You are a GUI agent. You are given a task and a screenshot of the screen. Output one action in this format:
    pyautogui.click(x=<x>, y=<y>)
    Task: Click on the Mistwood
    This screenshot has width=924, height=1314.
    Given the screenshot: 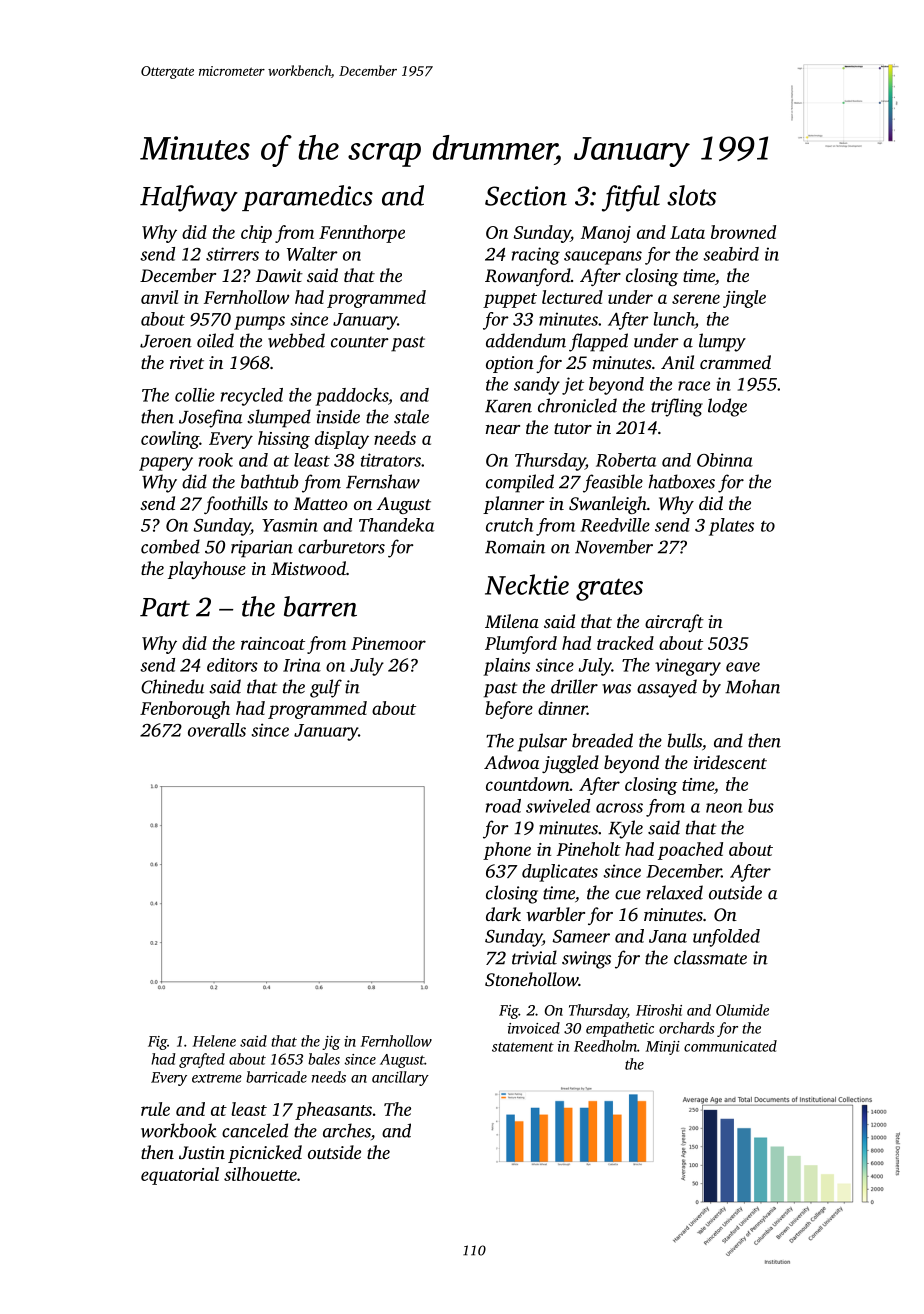 What is the action you would take?
    pyautogui.click(x=308, y=568)
